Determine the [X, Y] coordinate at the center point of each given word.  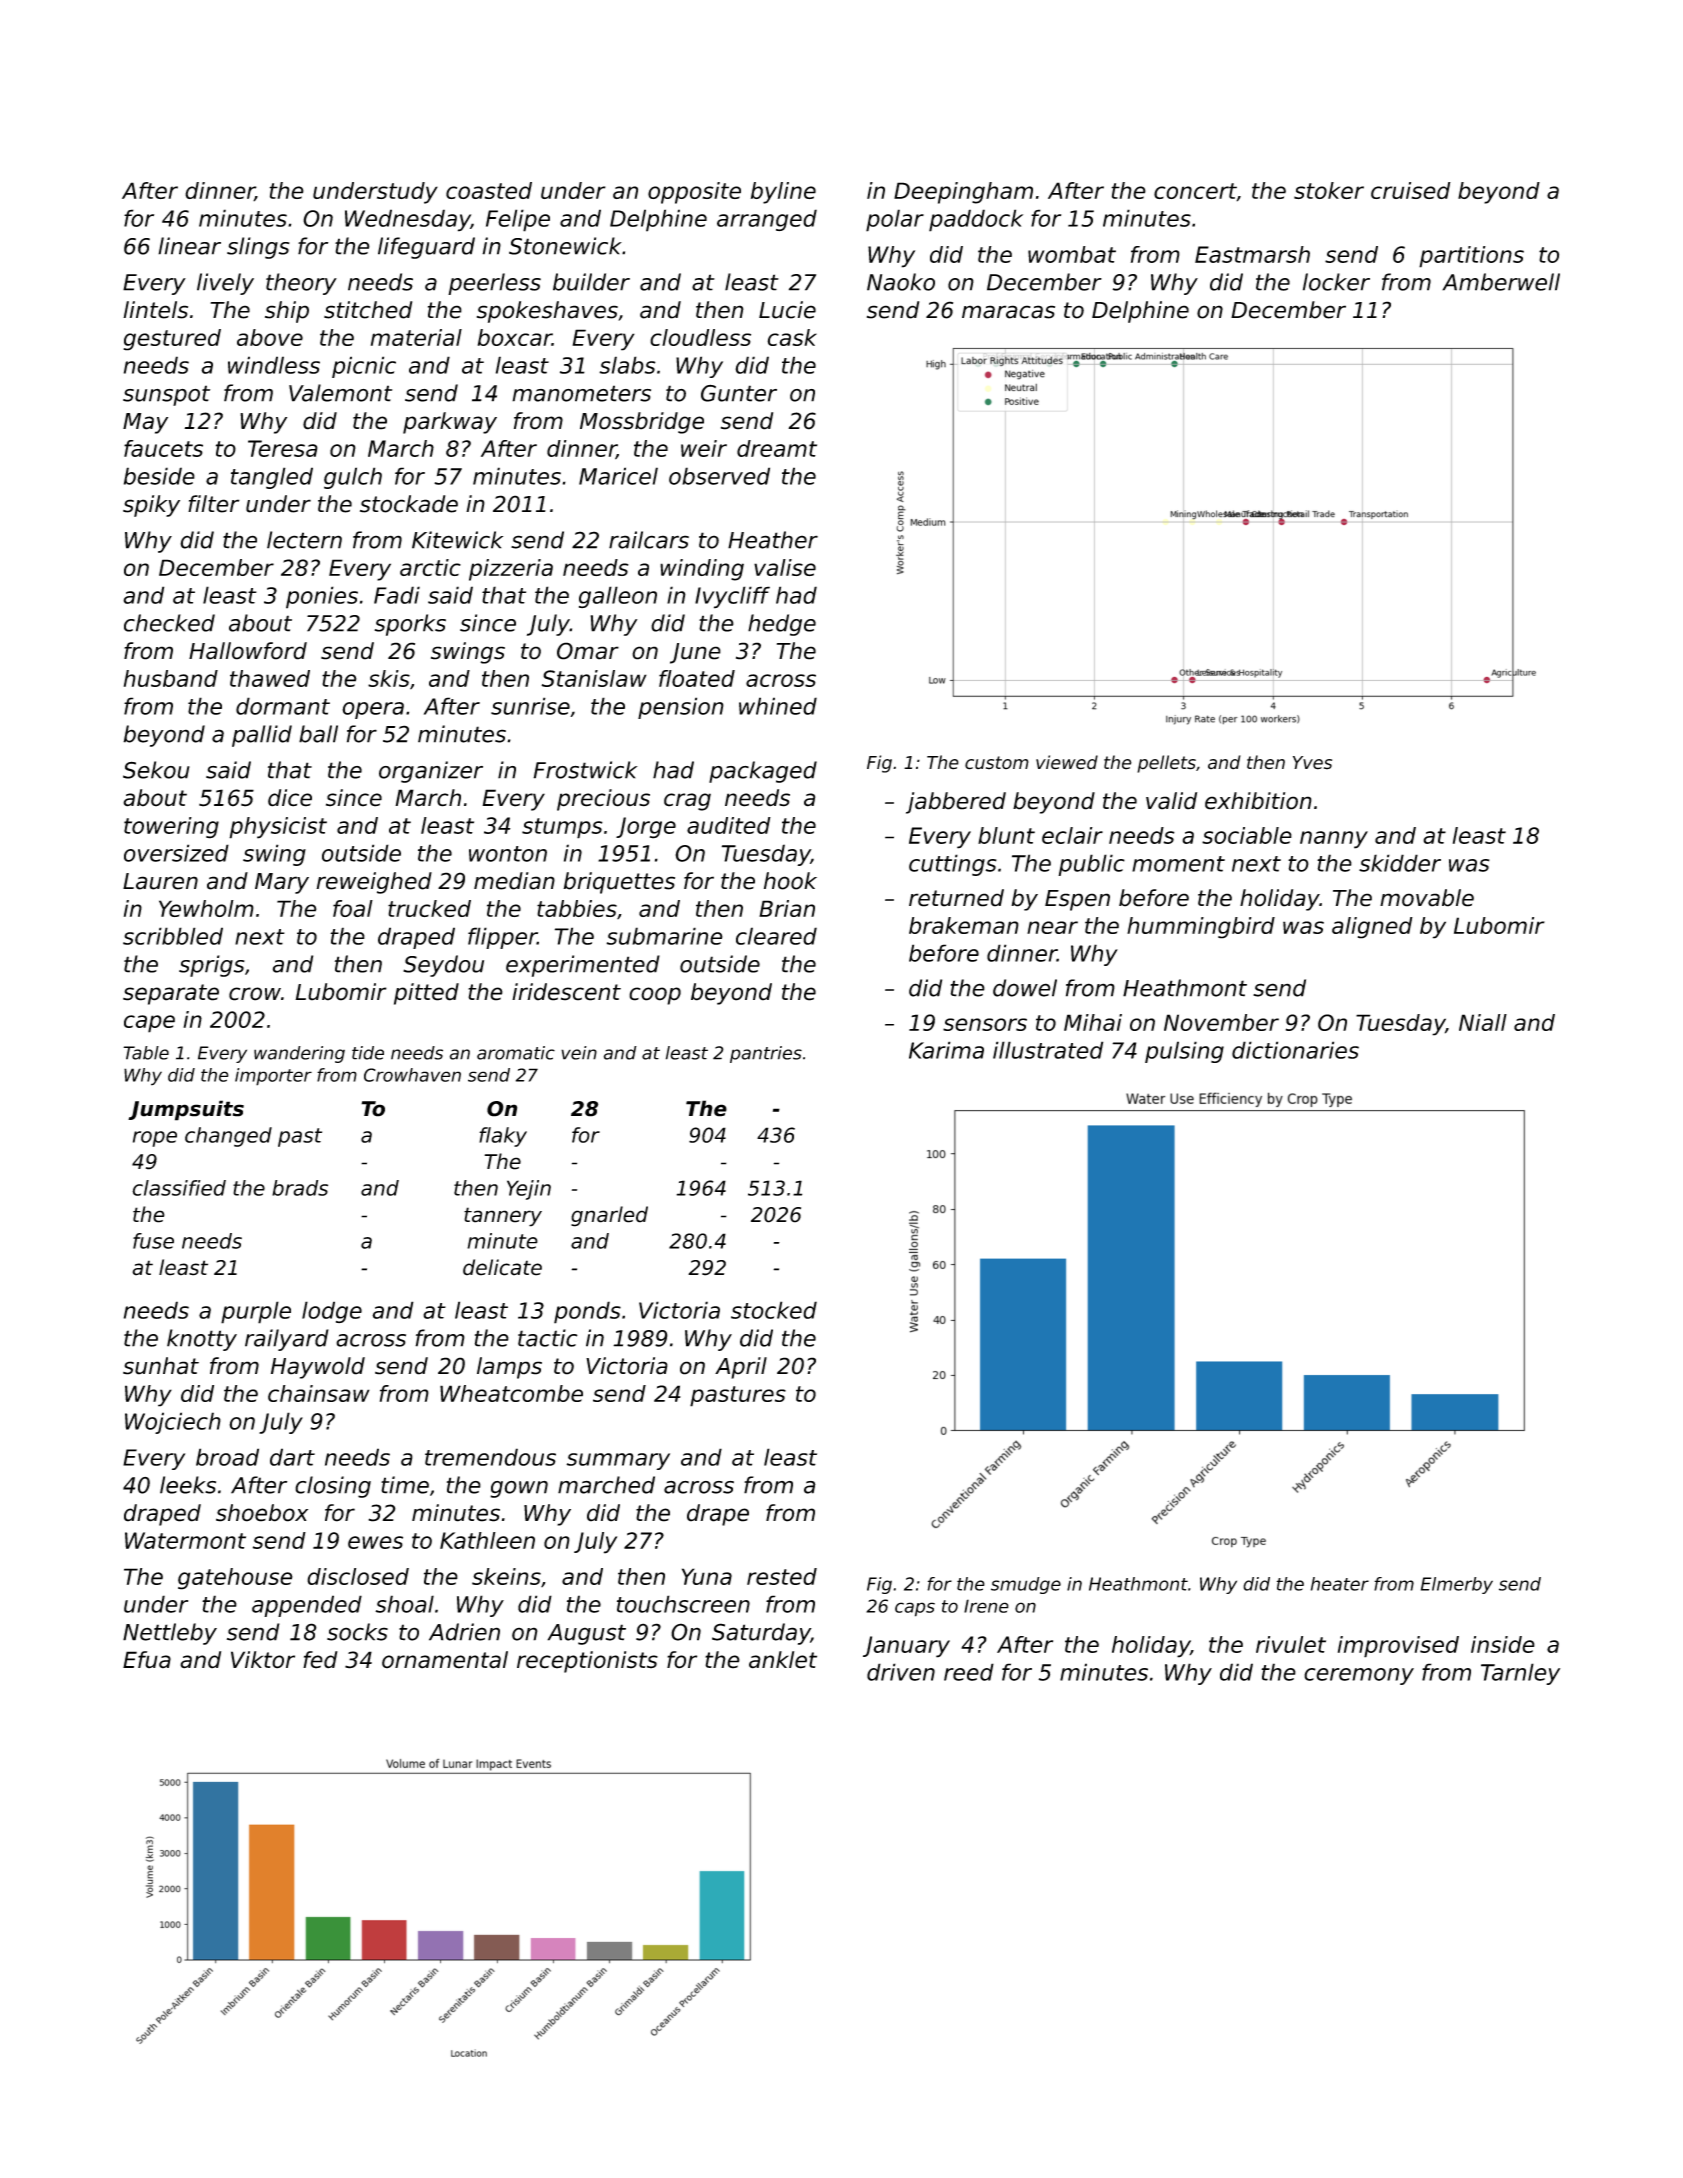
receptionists [587, 1662]
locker [1336, 282]
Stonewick [565, 246]
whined [778, 706]
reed [969, 1672]
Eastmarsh [1252, 254]
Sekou [156, 770]
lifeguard [426, 248]
